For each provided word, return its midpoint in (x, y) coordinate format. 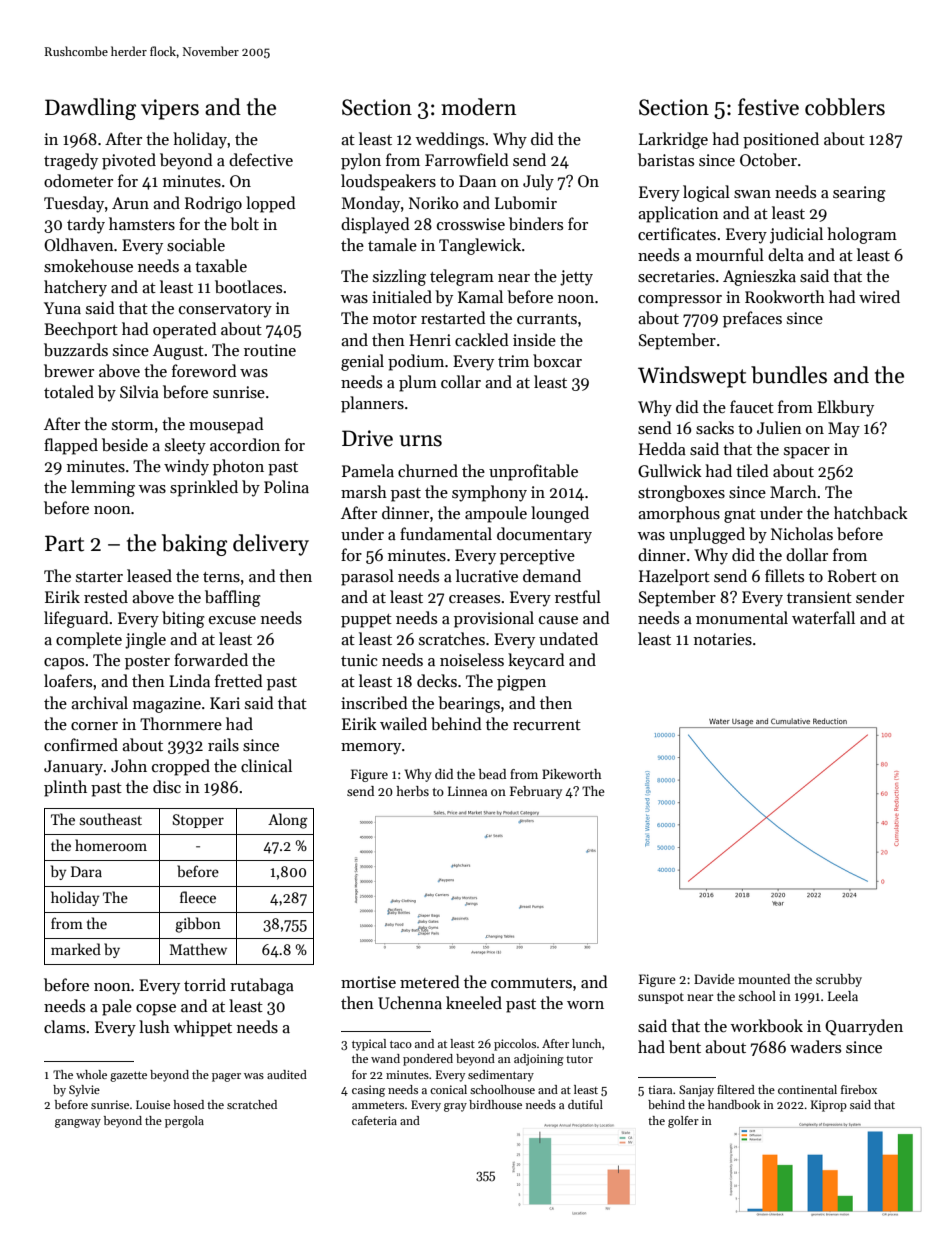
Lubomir (526, 202)
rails (223, 745)
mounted (764, 979)
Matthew (198, 949)
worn (585, 1005)
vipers (170, 109)
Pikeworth (572, 774)
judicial (796, 235)
